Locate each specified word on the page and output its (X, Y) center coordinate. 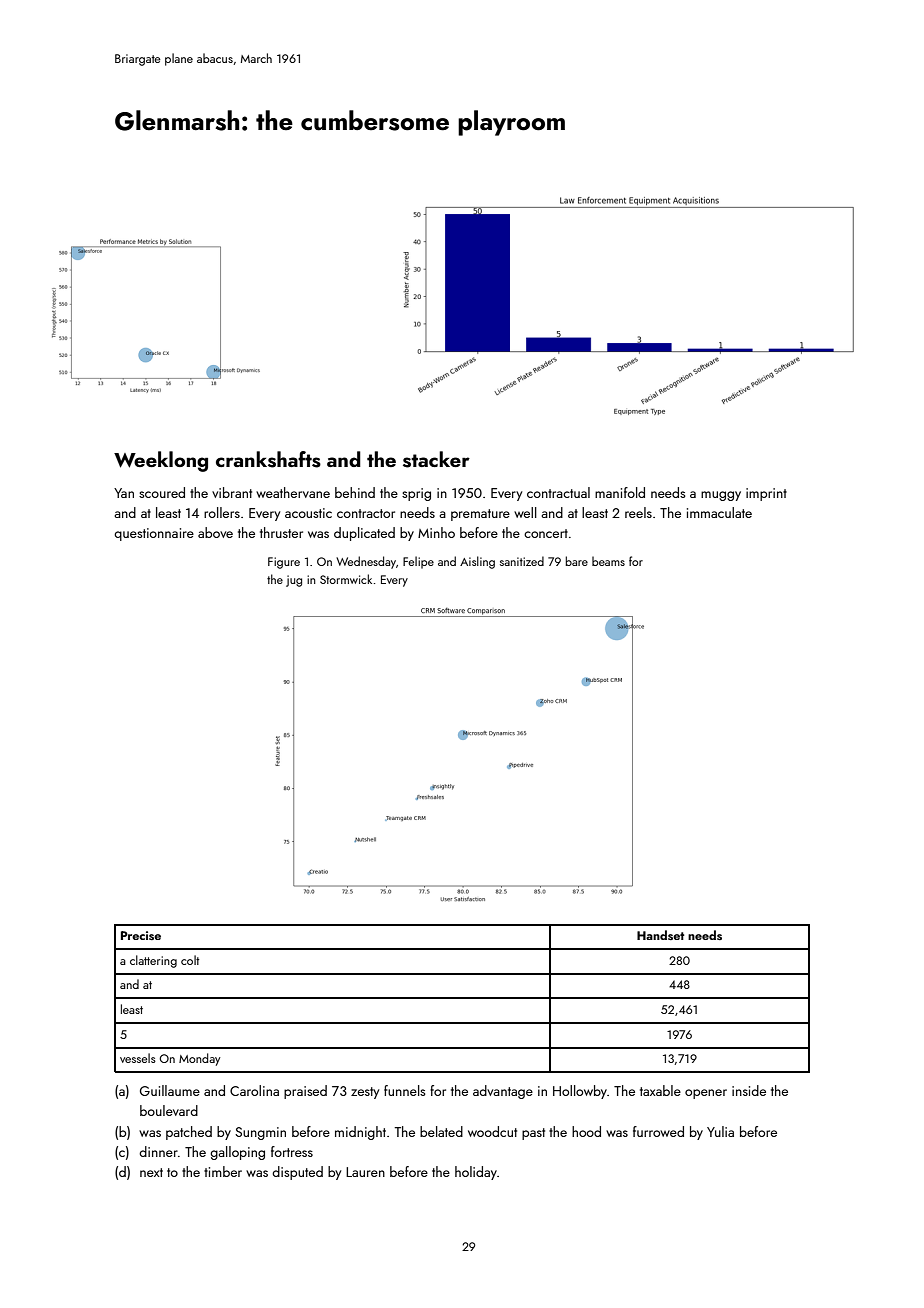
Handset (660, 935)
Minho (436, 532)
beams (608, 561)
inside (749, 1090)
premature (480, 515)
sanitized (522, 561)
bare (577, 561)
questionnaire (154, 534)
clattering (153, 961)
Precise (141, 935)
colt (190, 960)
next (151, 1172)
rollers (222, 512)
